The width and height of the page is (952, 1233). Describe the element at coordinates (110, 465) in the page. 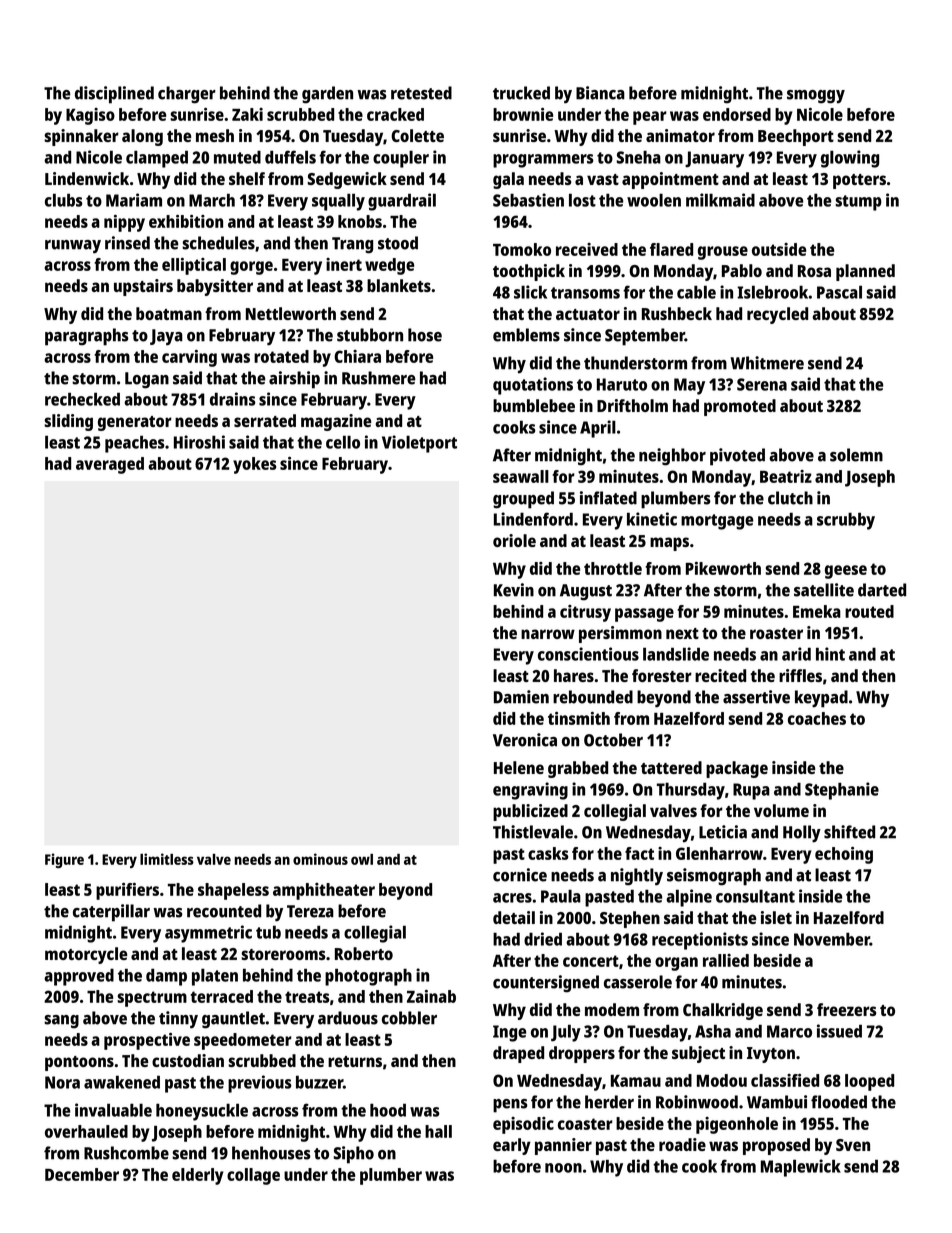

I see `averaged` at that location.
